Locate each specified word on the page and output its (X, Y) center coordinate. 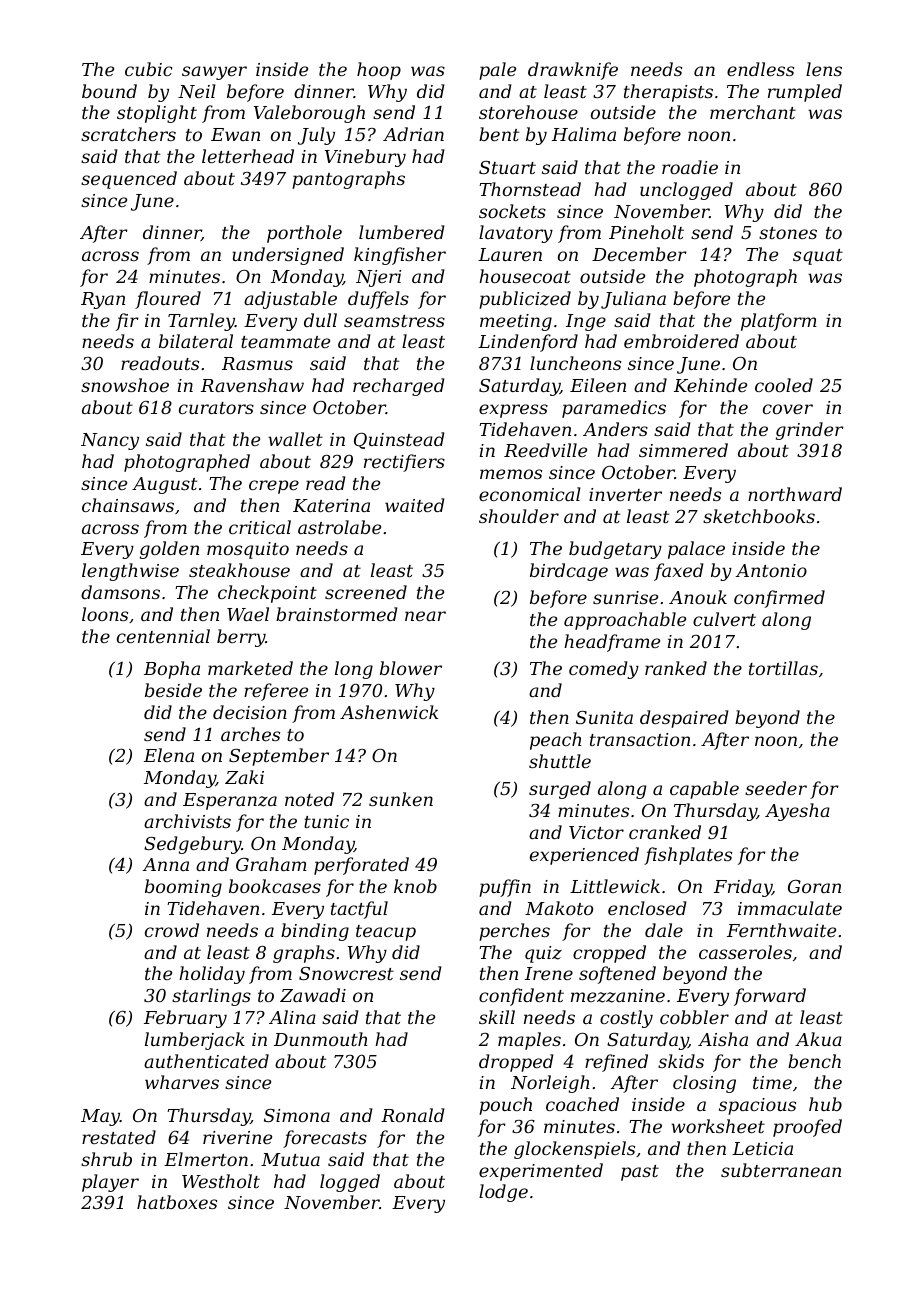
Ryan (103, 300)
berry (241, 638)
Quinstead (399, 440)
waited (414, 505)
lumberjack (195, 1041)
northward (795, 494)
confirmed (779, 599)
